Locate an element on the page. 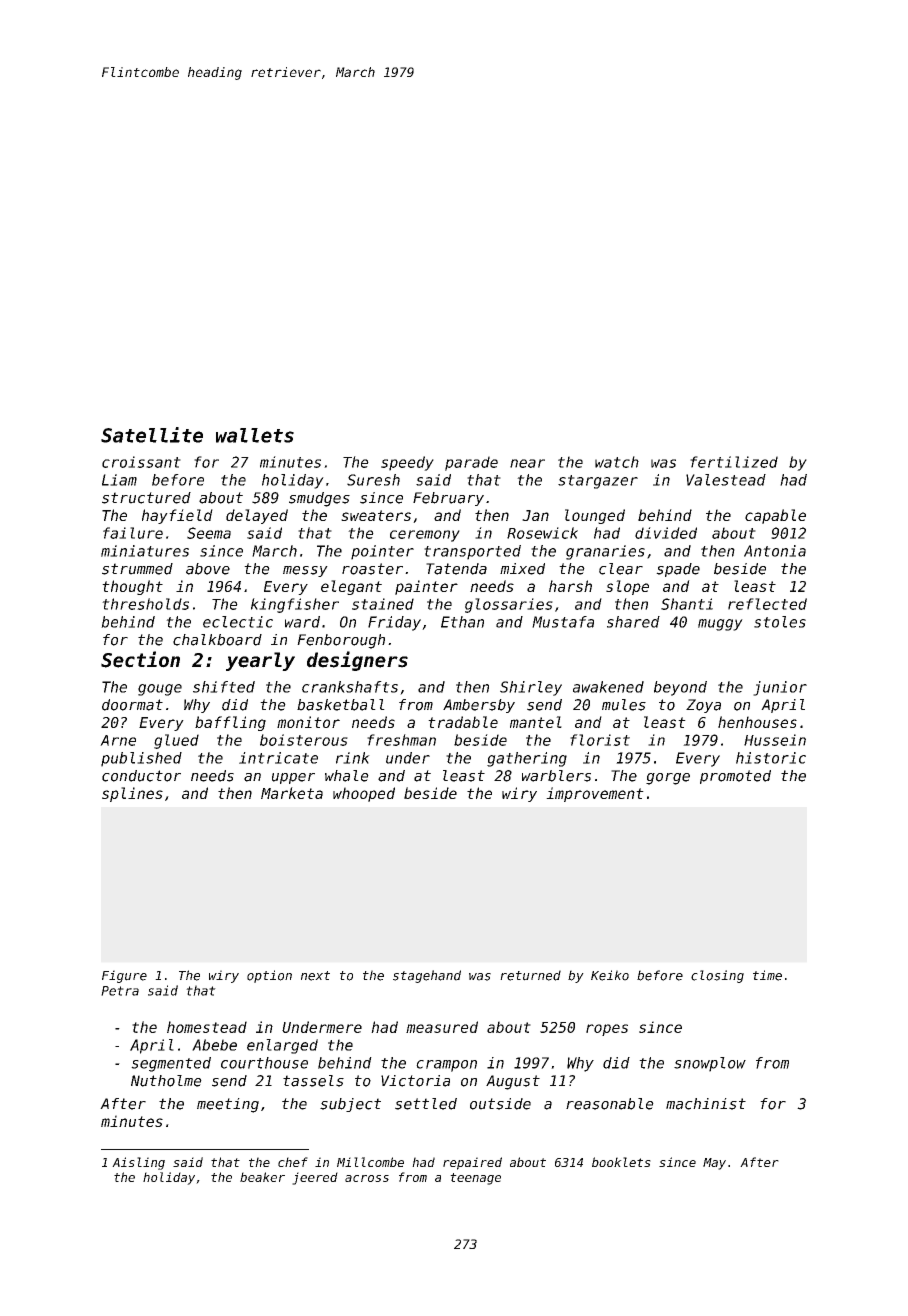  fertilized is located at coordinates (734, 462).
